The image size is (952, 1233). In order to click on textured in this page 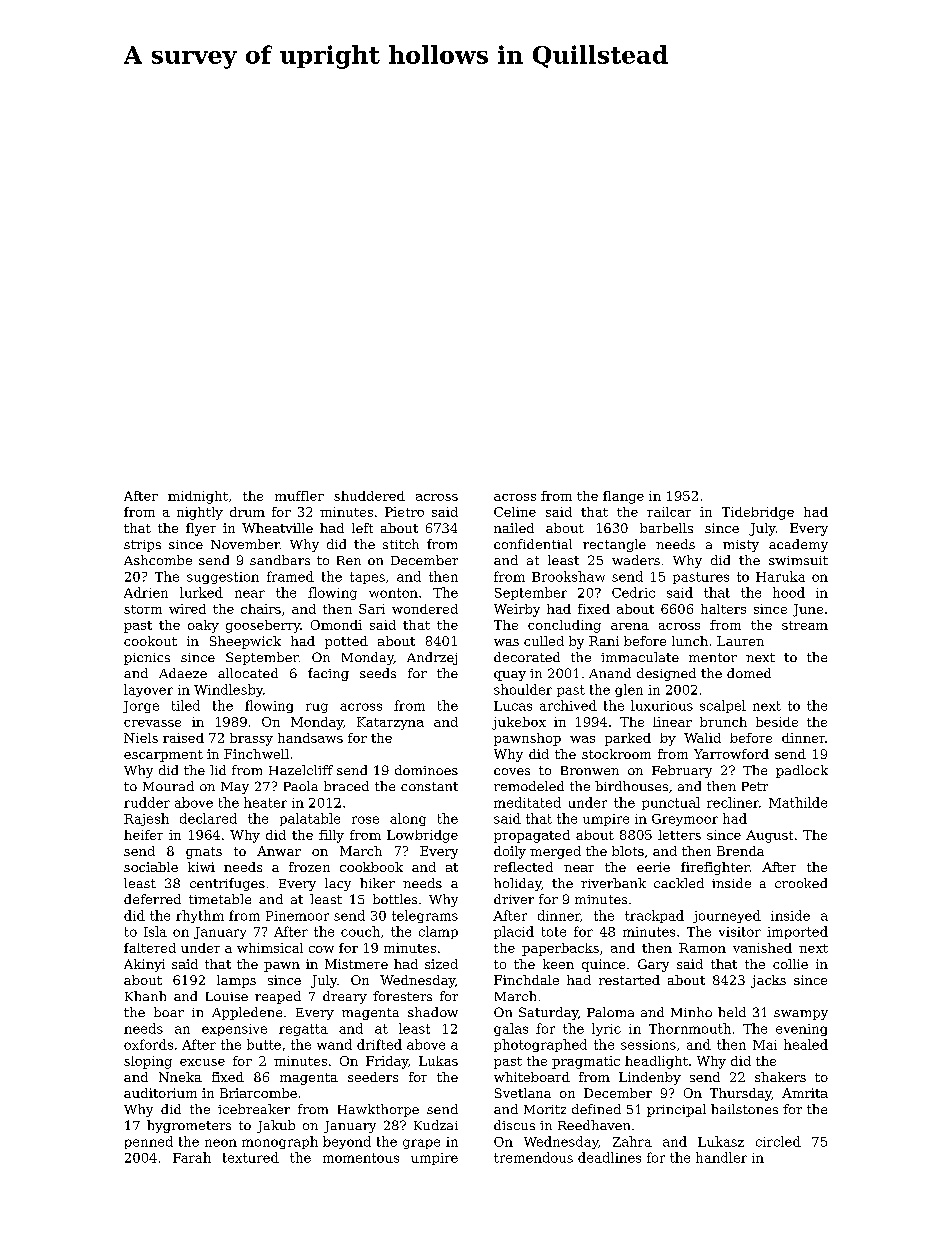, I will do `click(251, 1157)`.
